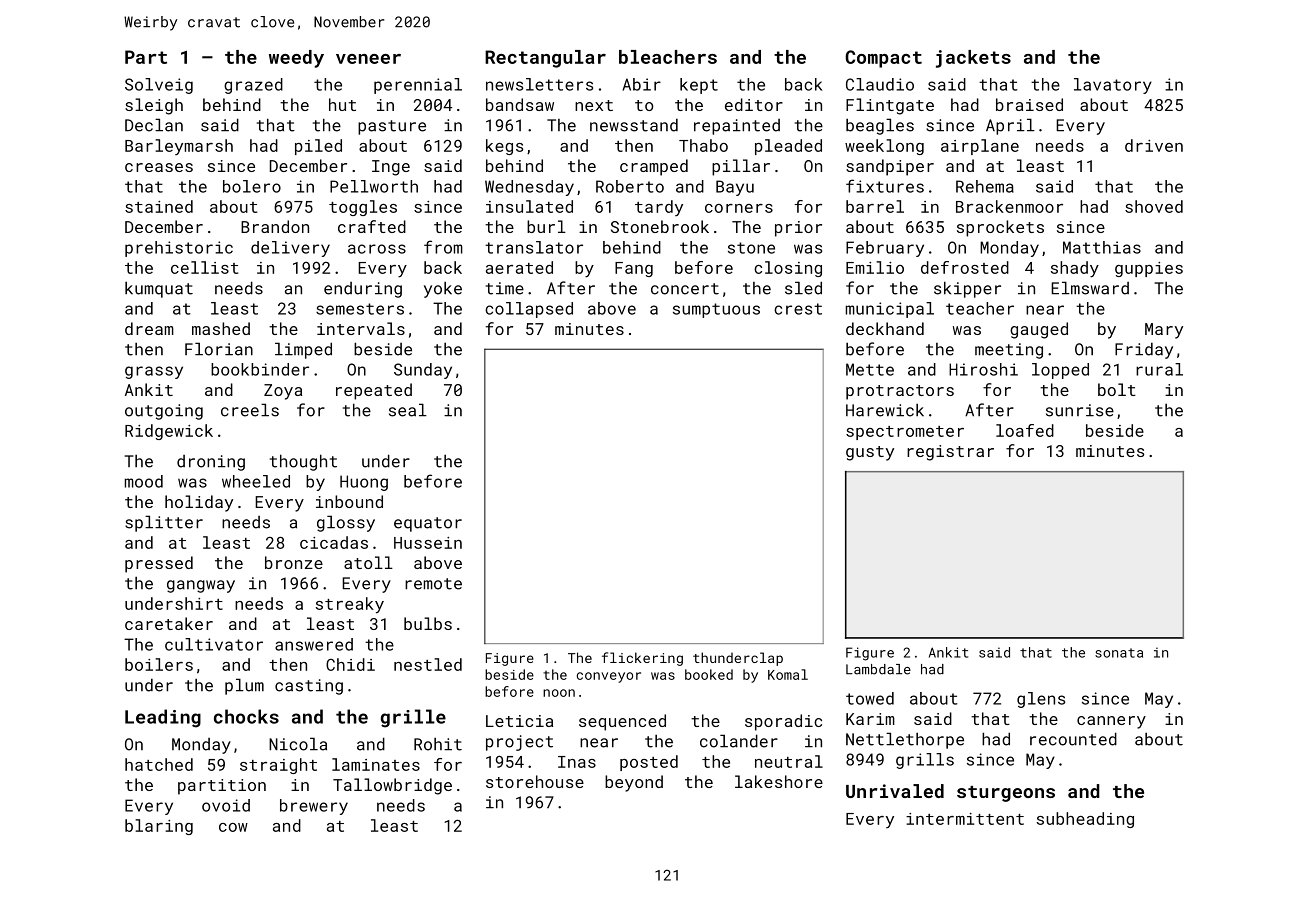  What do you see at coordinates (950, 453) in the screenshot?
I see `registrar` at bounding box center [950, 453].
